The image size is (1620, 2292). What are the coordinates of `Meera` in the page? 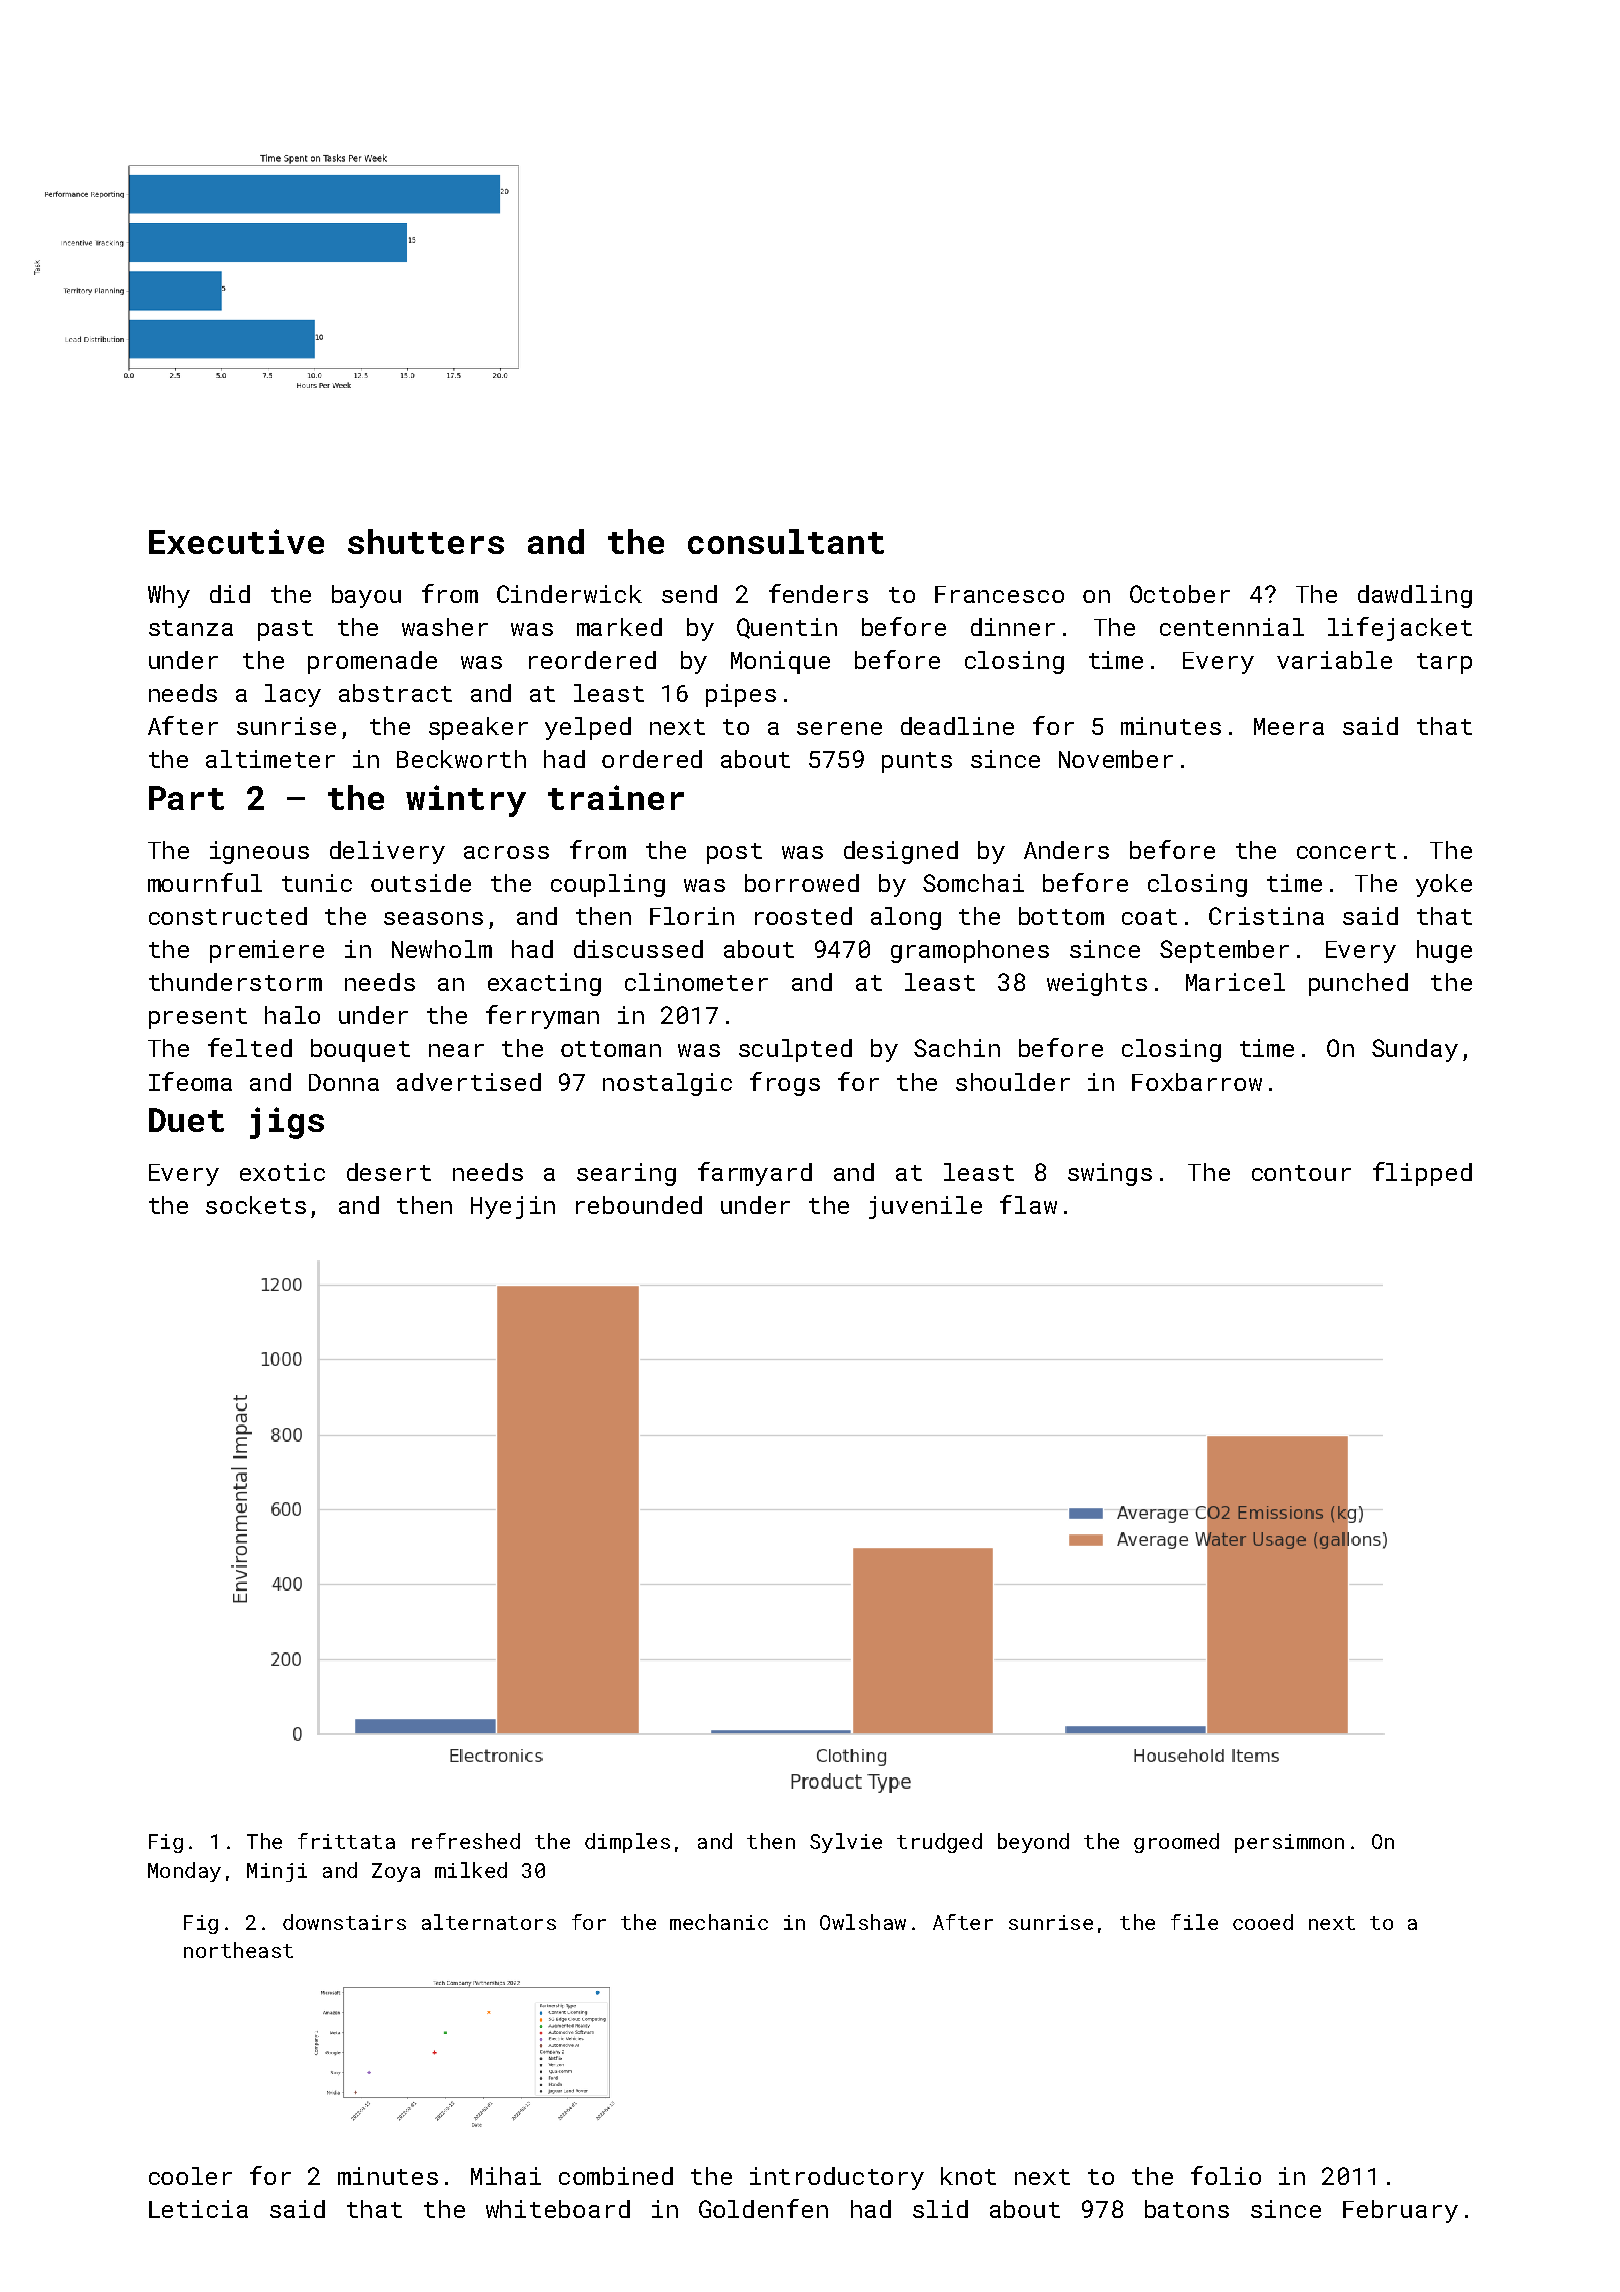 It's located at (1289, 726).
